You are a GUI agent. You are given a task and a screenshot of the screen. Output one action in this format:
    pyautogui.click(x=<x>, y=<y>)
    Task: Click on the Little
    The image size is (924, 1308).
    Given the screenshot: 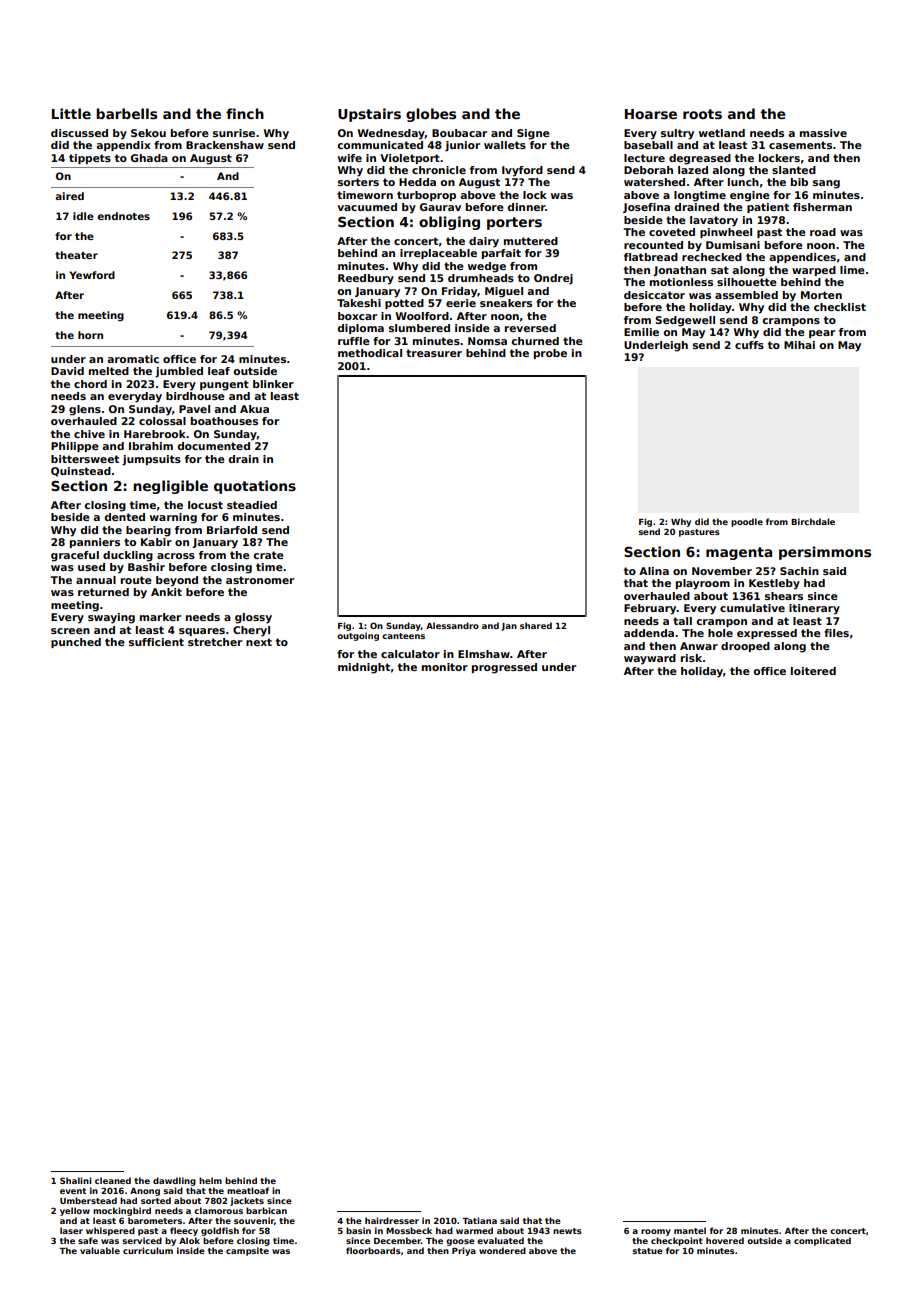 What is the action you would take?
    pyautogui.click(x=71, y=113)
